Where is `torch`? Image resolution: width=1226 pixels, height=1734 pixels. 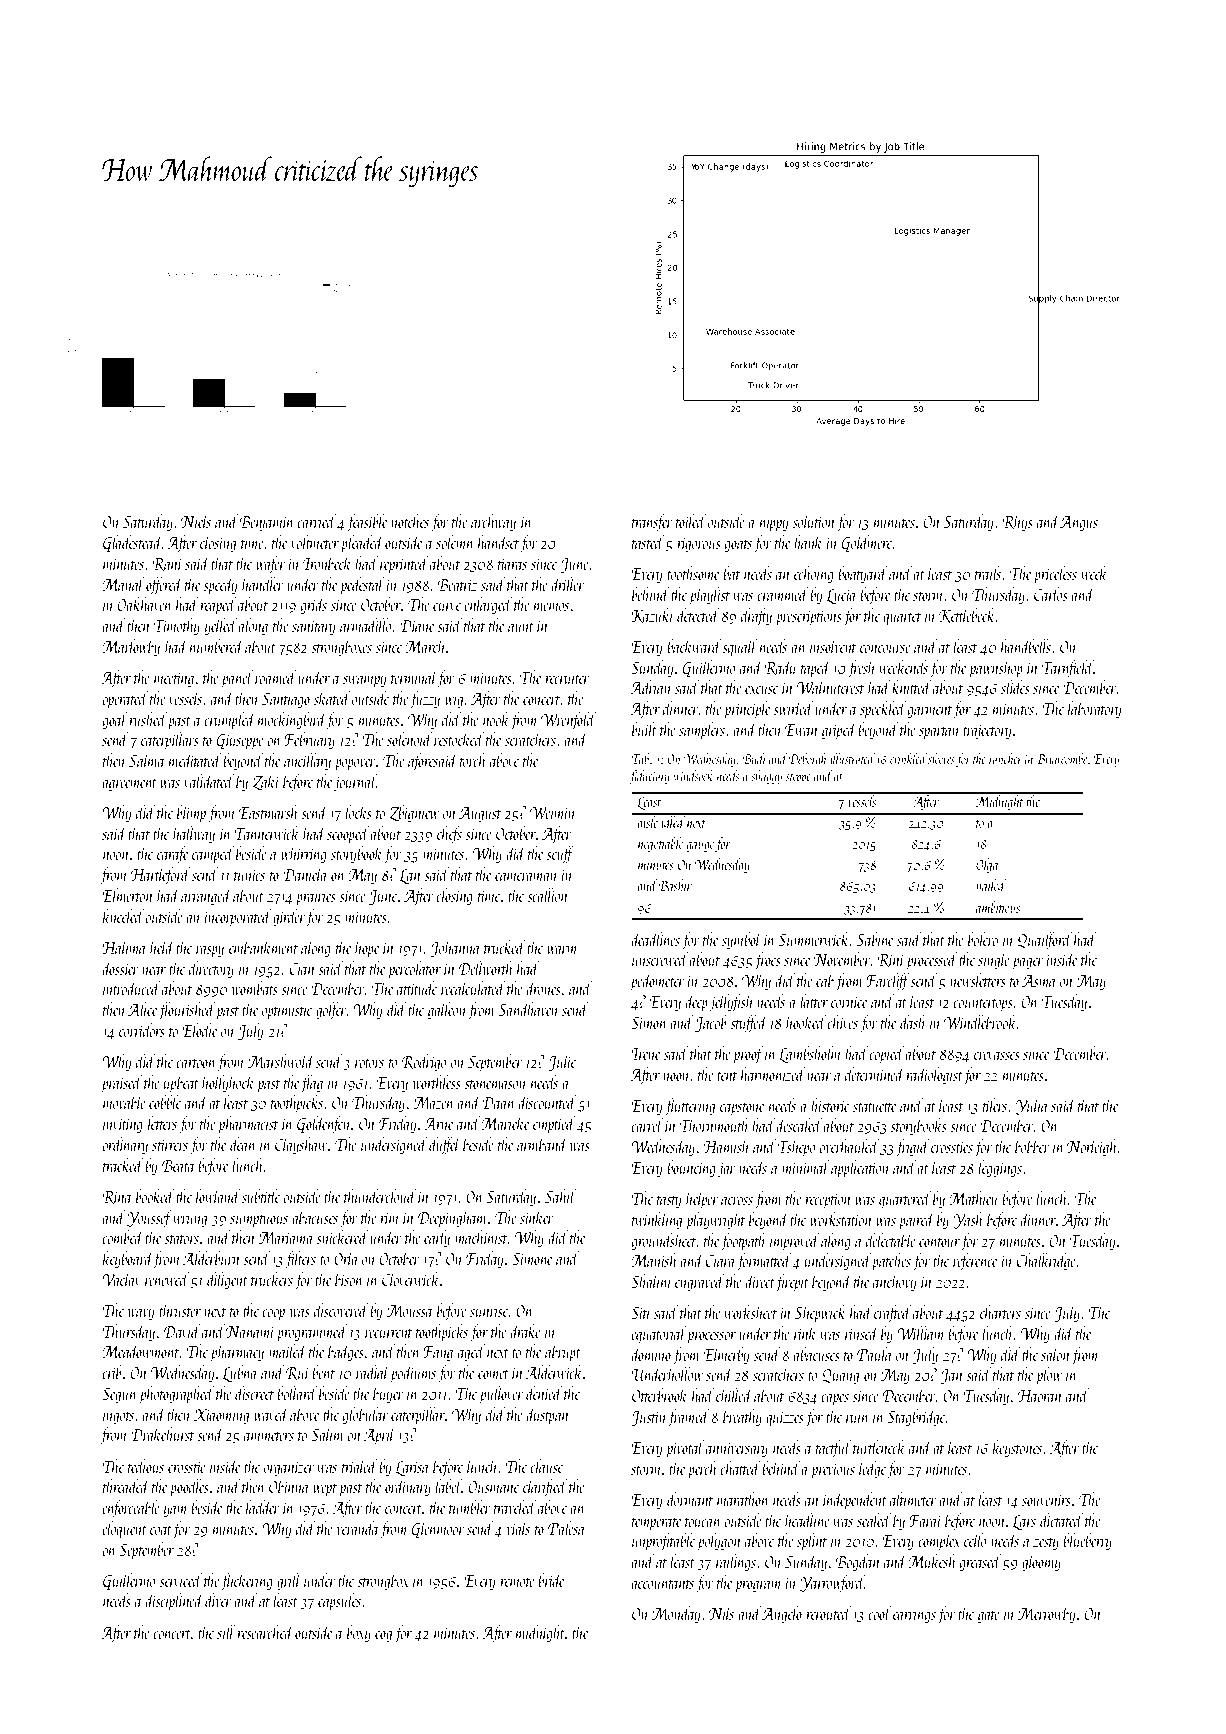
torch is located at coordinates (473, 760).
